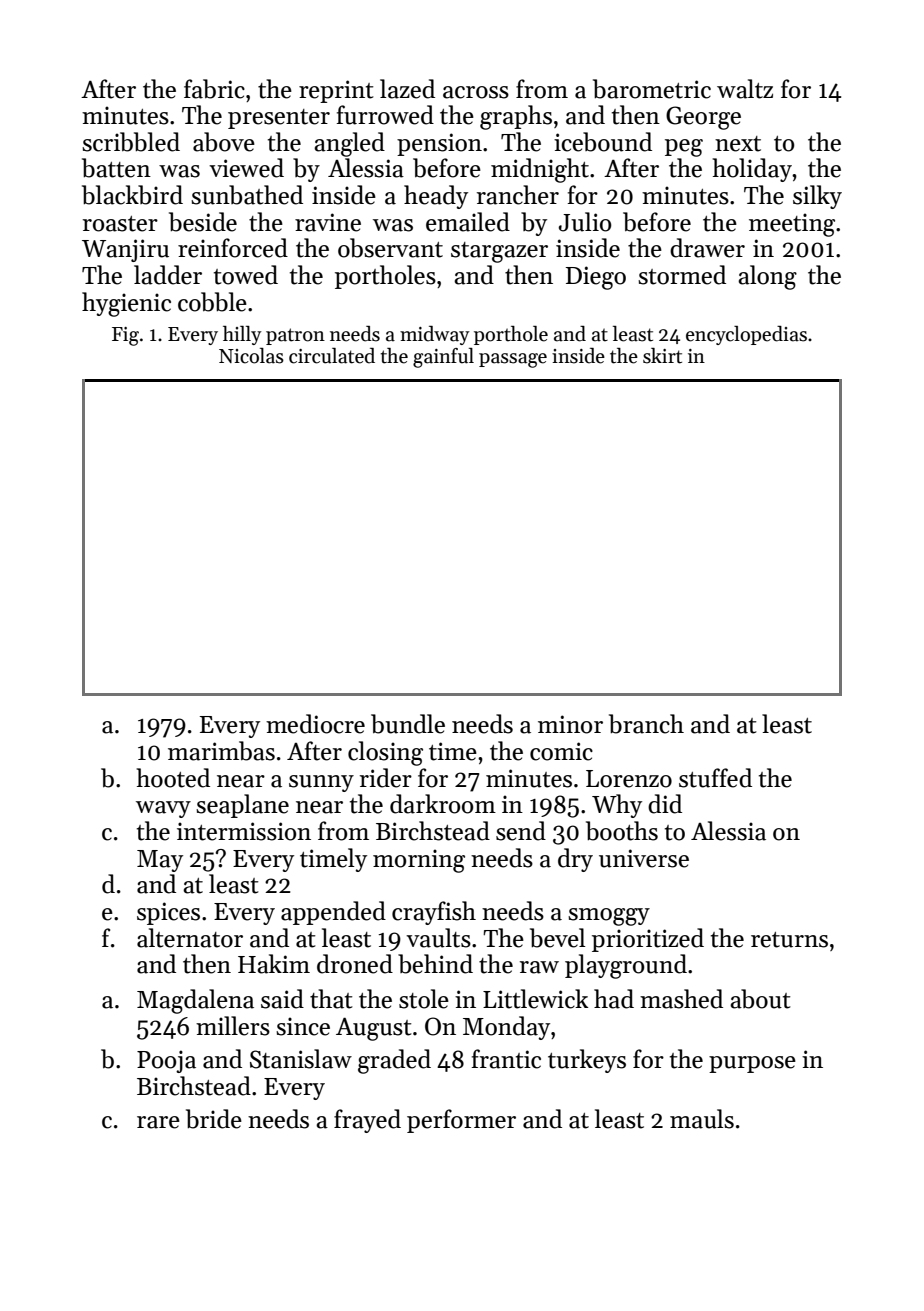 The image size is (924, 1311). Describe the element at coordinates (476, 92) in the screenshot. I see `across` at that location.
